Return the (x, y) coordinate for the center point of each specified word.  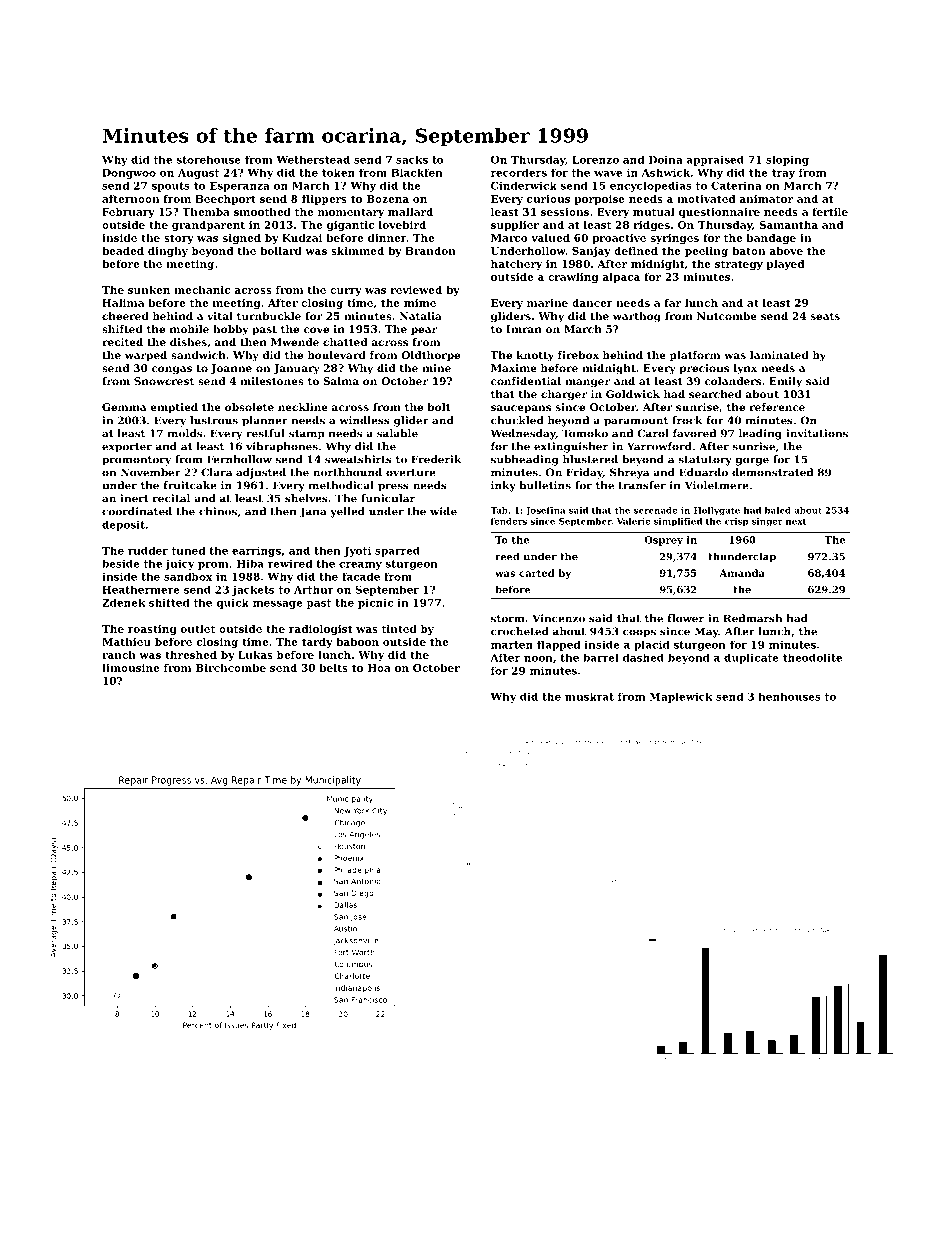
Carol (653, 433)
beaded (123, 251)
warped (146, 356)
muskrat (589, 697)
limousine (131, 668)
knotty (535, 356)
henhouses (790, 697)
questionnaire (719, 213)
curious (548, 199)
